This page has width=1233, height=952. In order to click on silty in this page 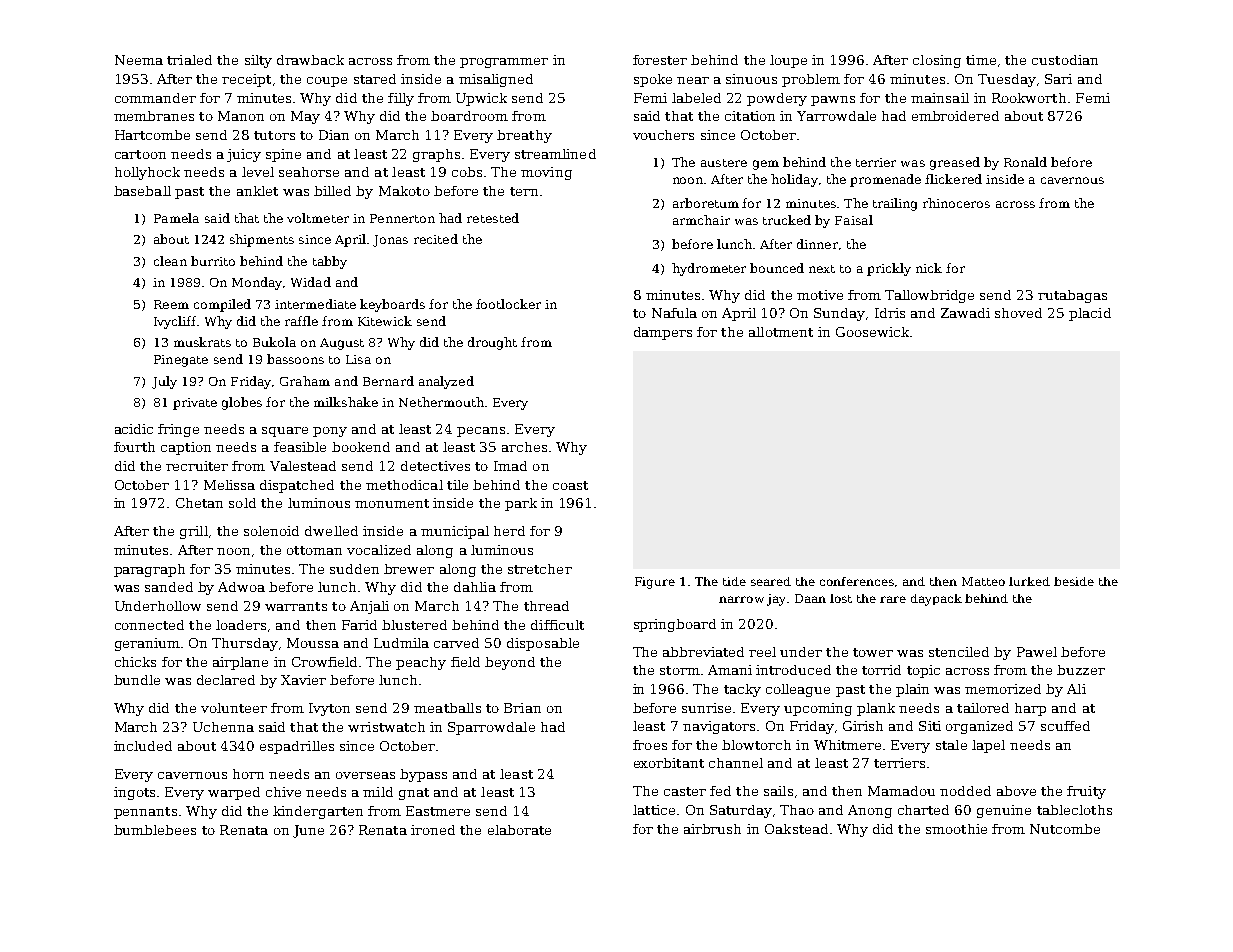, I will do `click(258, 61)`.
